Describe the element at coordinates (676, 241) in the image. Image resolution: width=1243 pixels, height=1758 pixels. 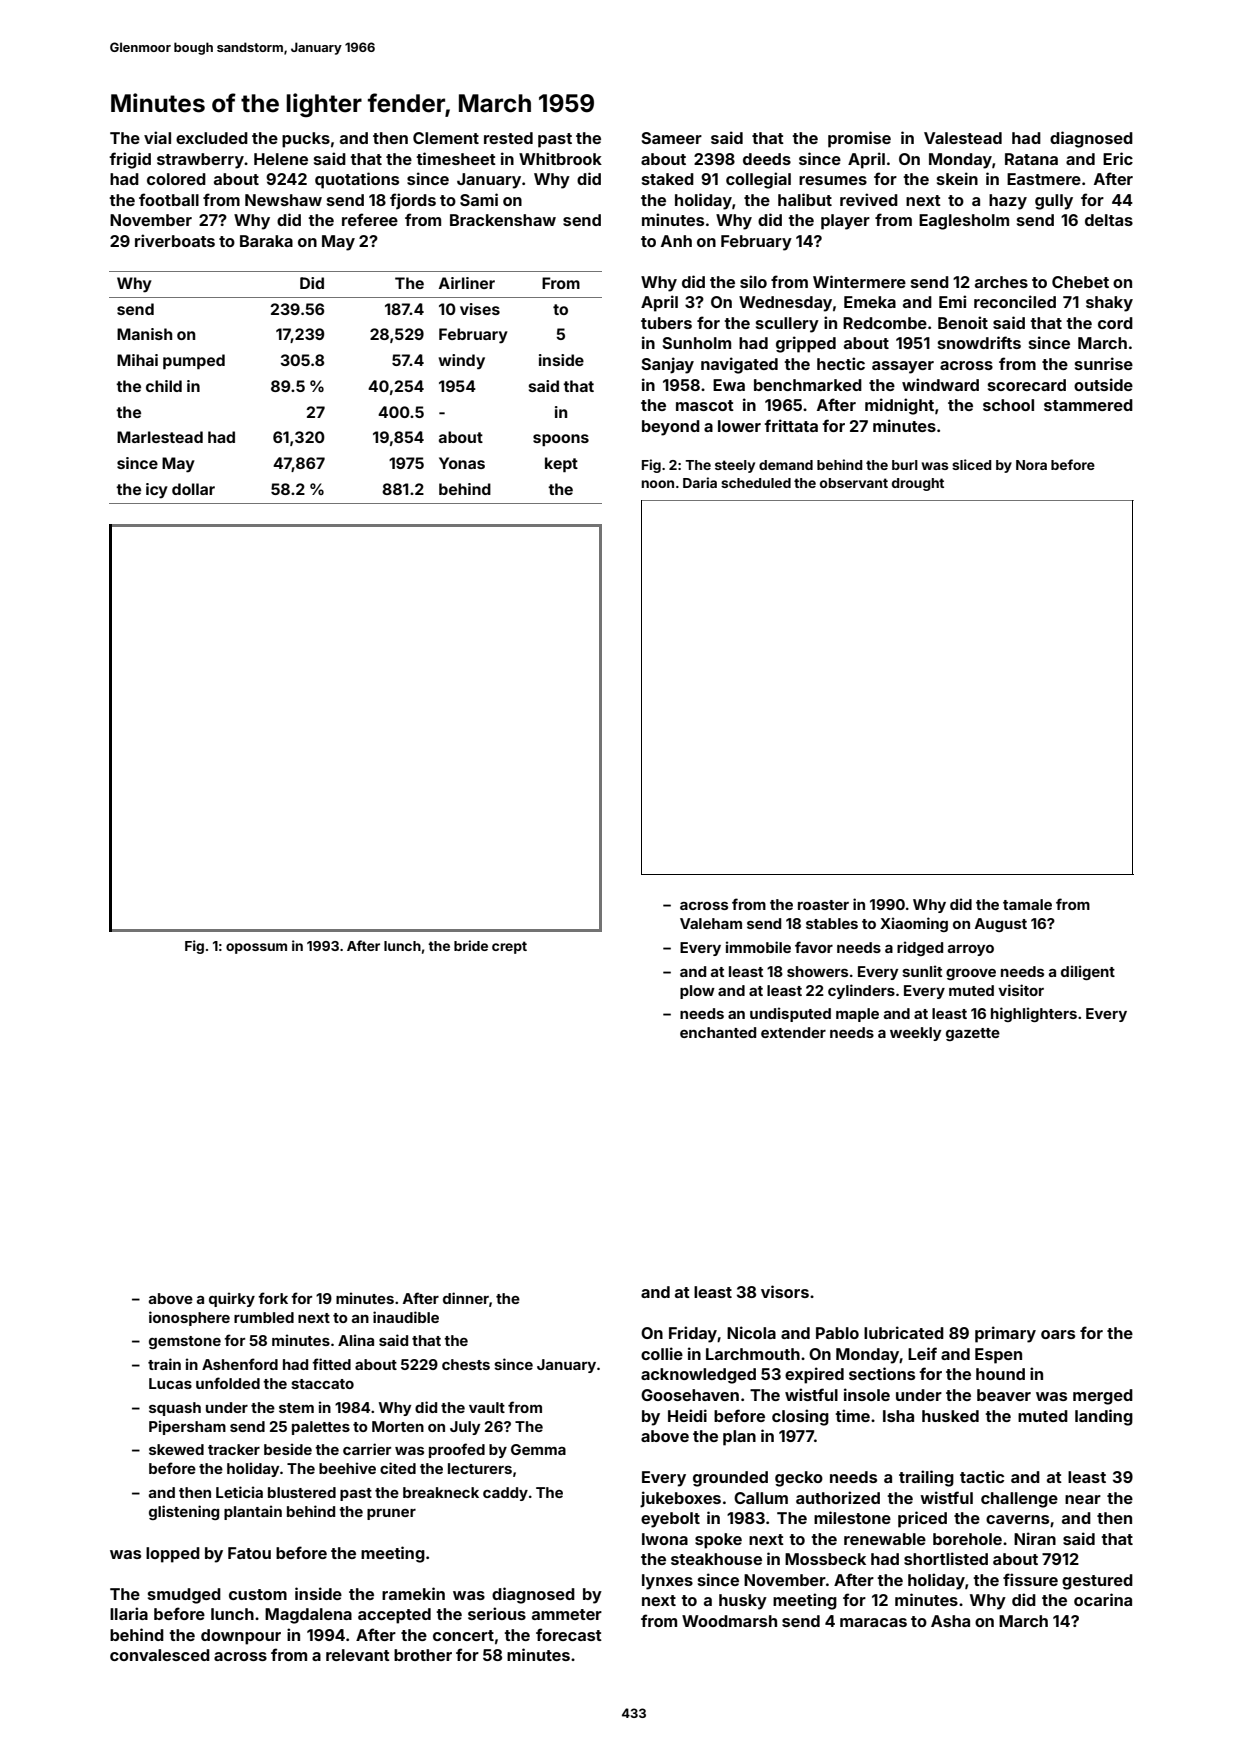
I see `Anh` at that location.
